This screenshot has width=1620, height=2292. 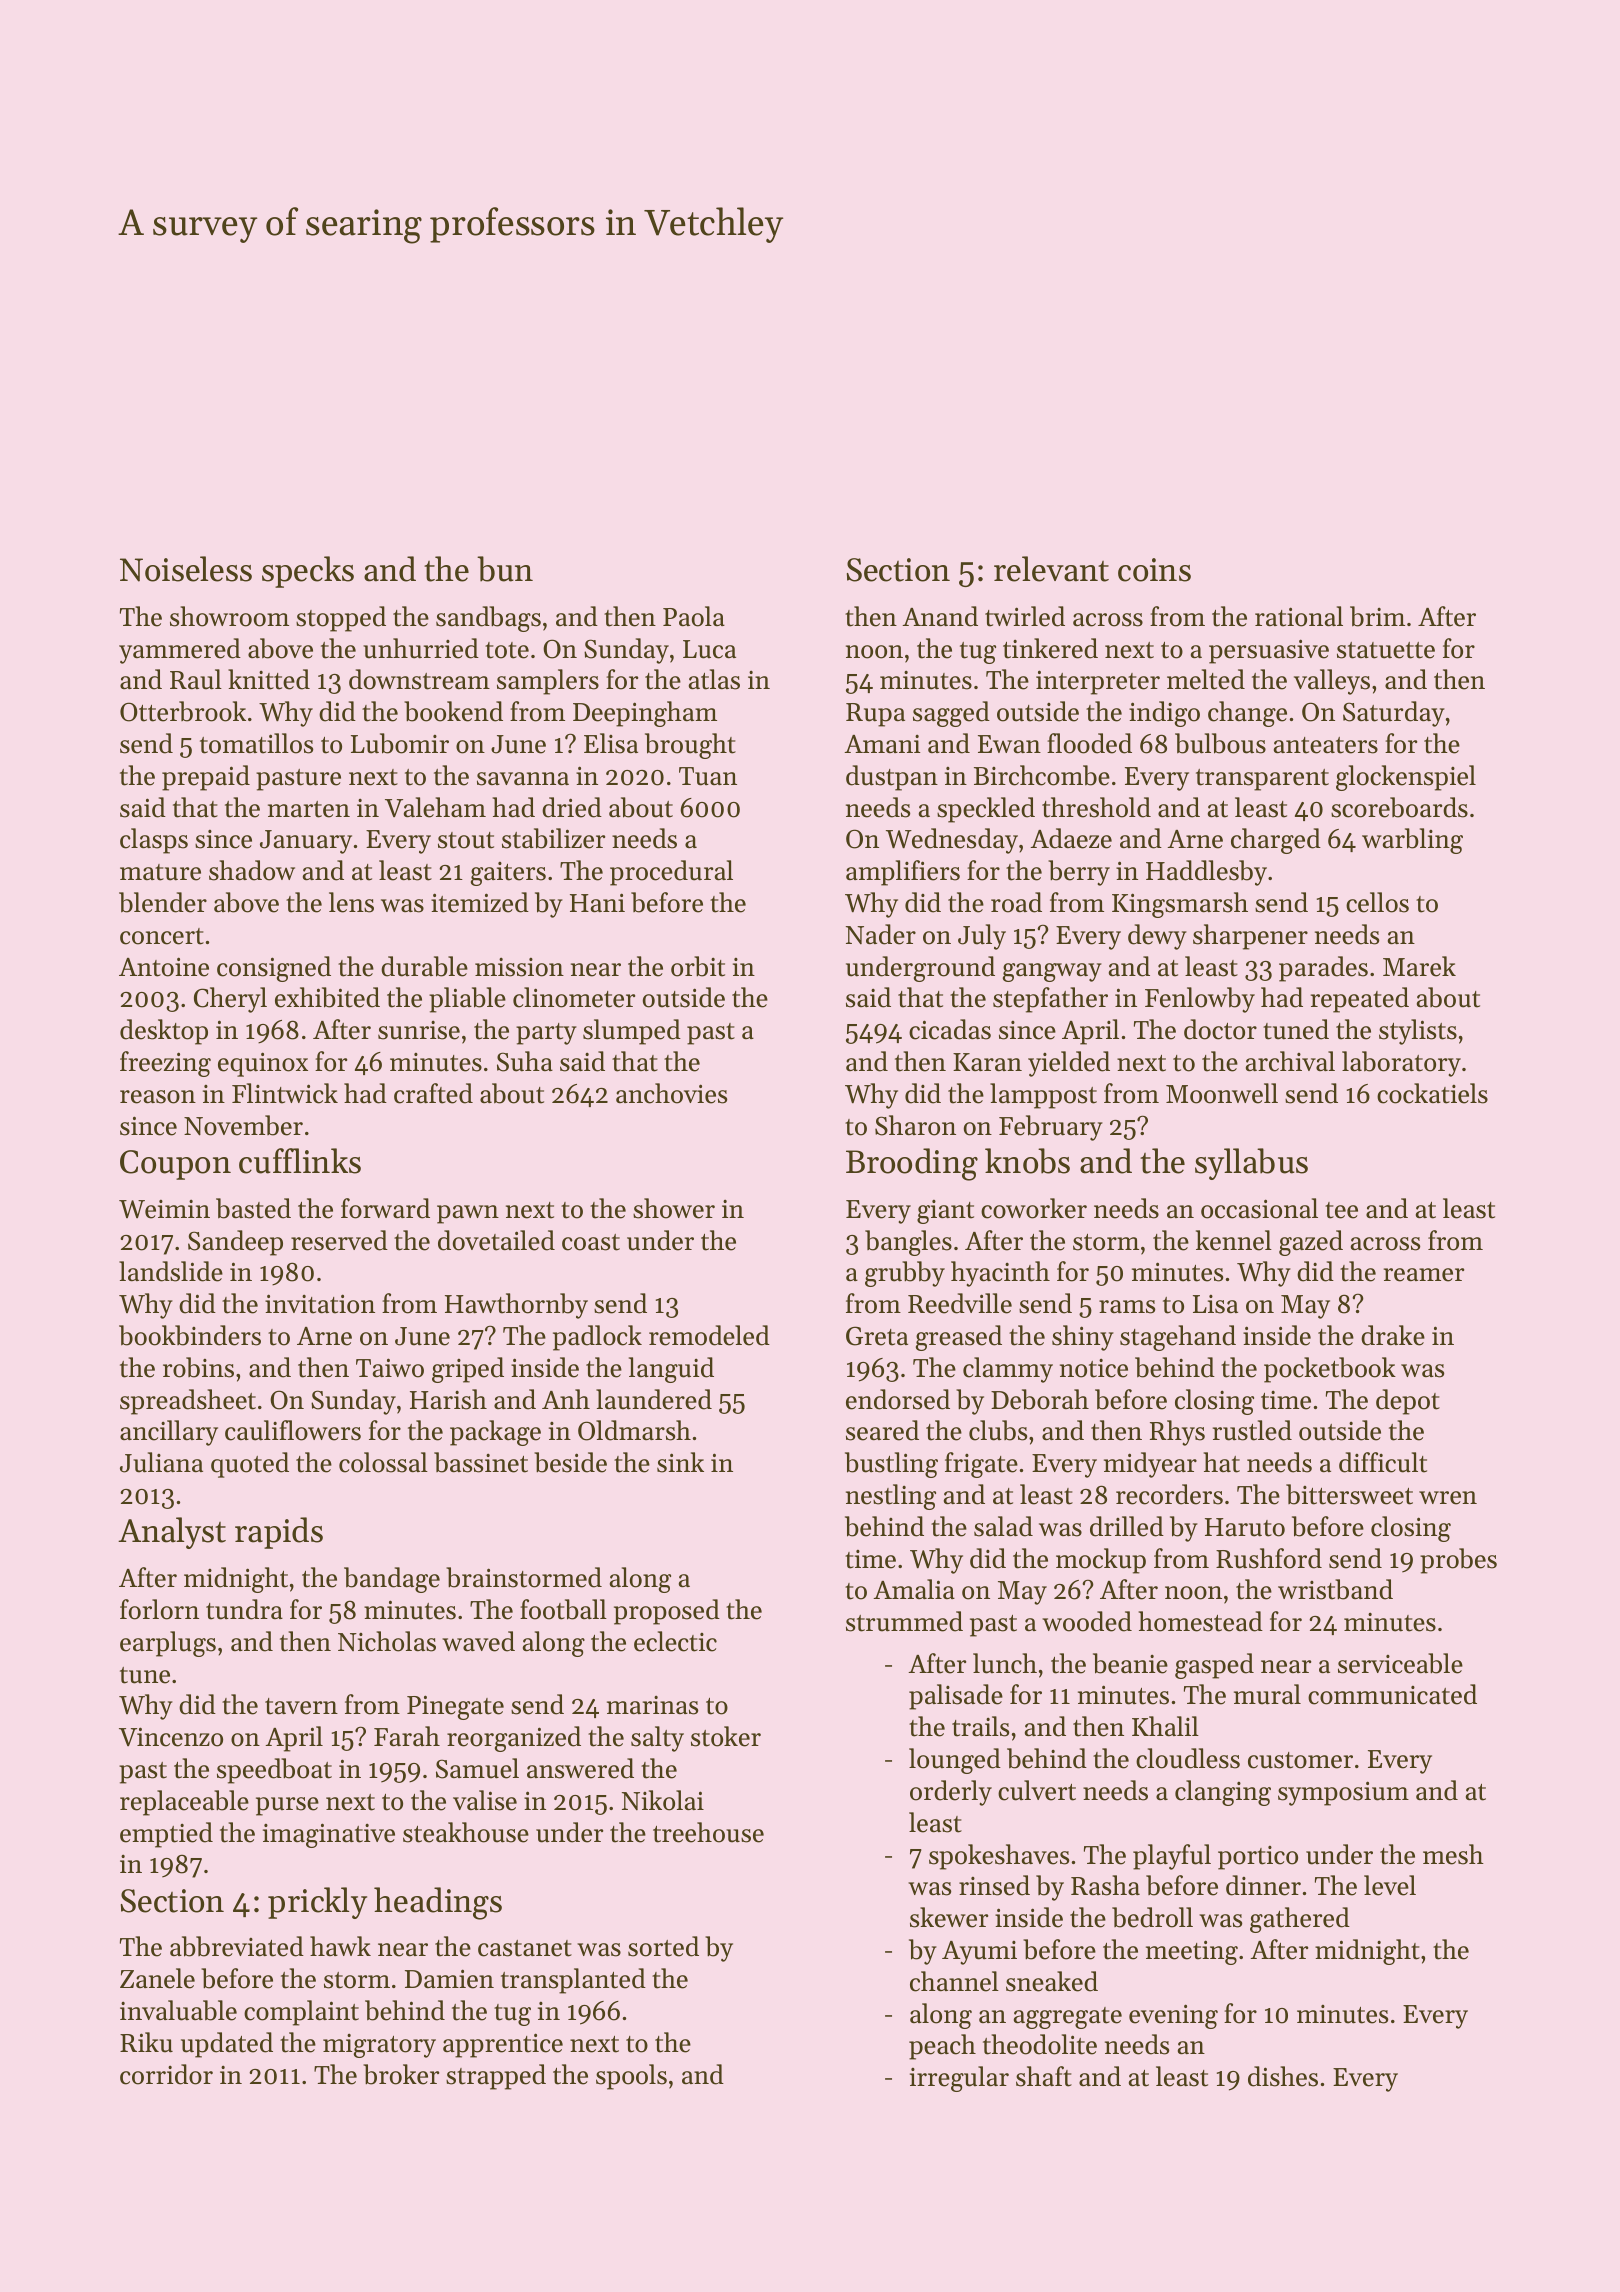 What do you see at coordinates (407, 1736) in the screenshot?
I see `Farah` at bounding box center [407, 1736].
